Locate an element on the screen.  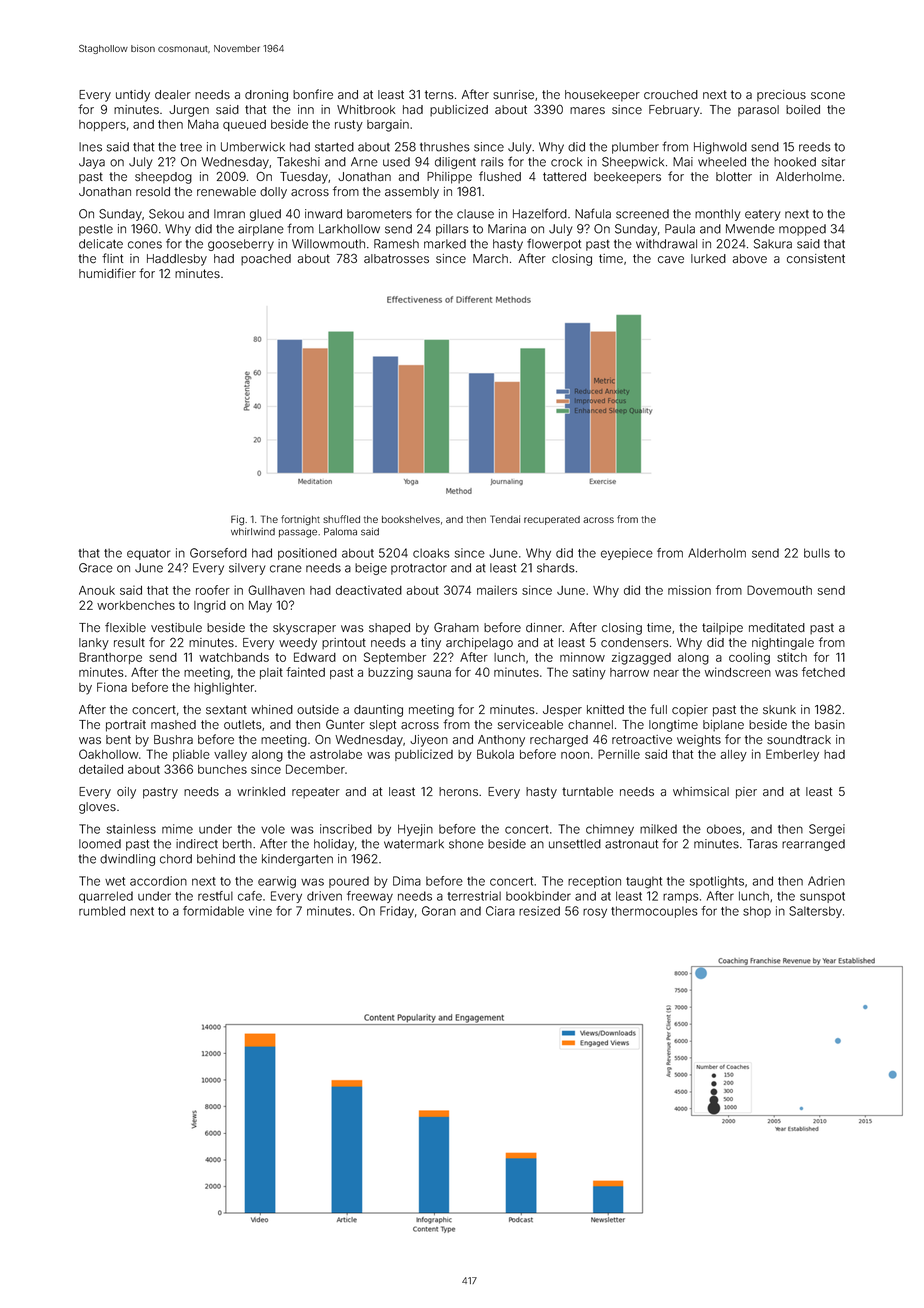
precious is located at coordinates (781, 96).
